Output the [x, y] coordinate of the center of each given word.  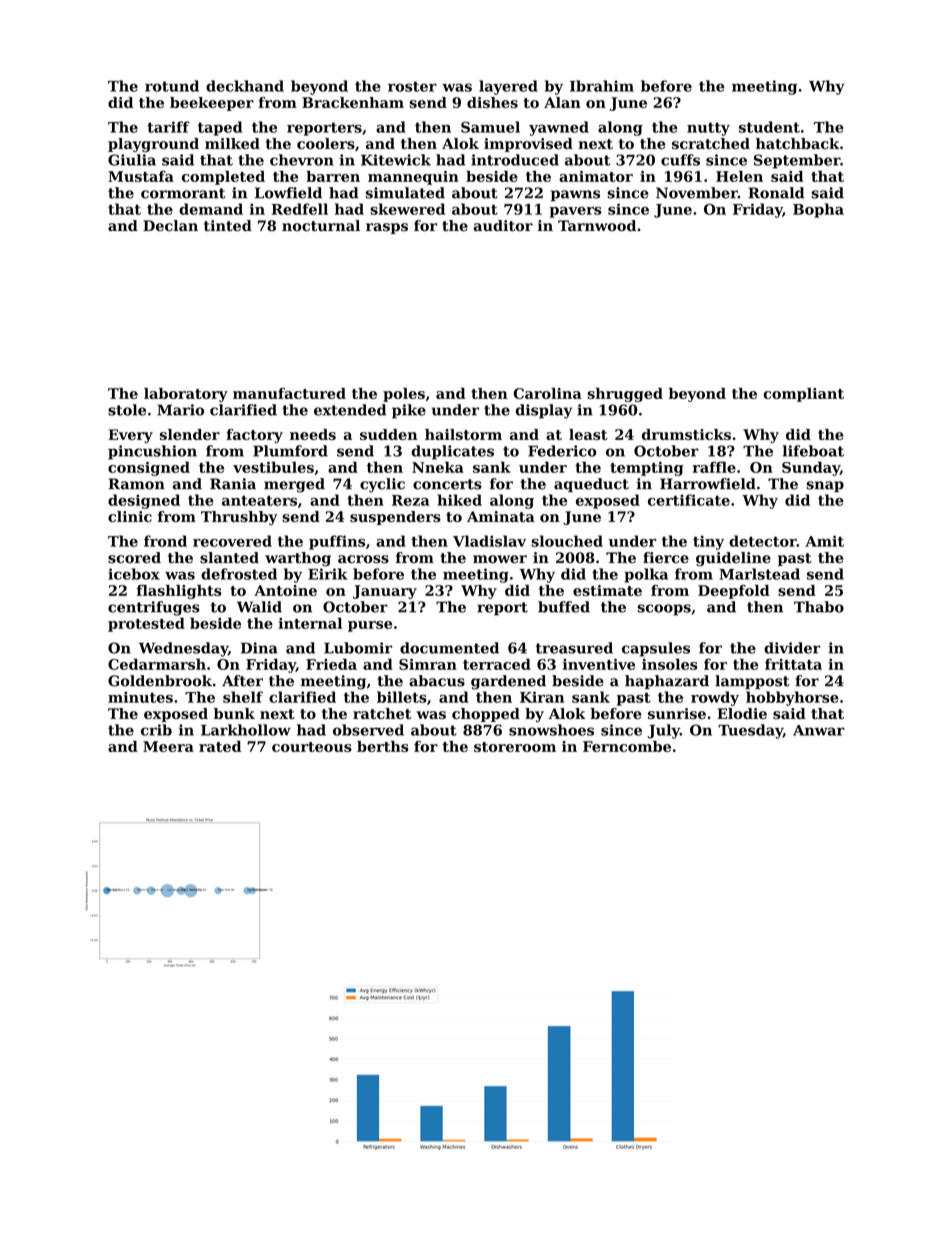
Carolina [547, 393]
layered [508, 87]
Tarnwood [597, 226]
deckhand [245, 86]
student [769, 127]
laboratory [186, 395]
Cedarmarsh [157, 664]
